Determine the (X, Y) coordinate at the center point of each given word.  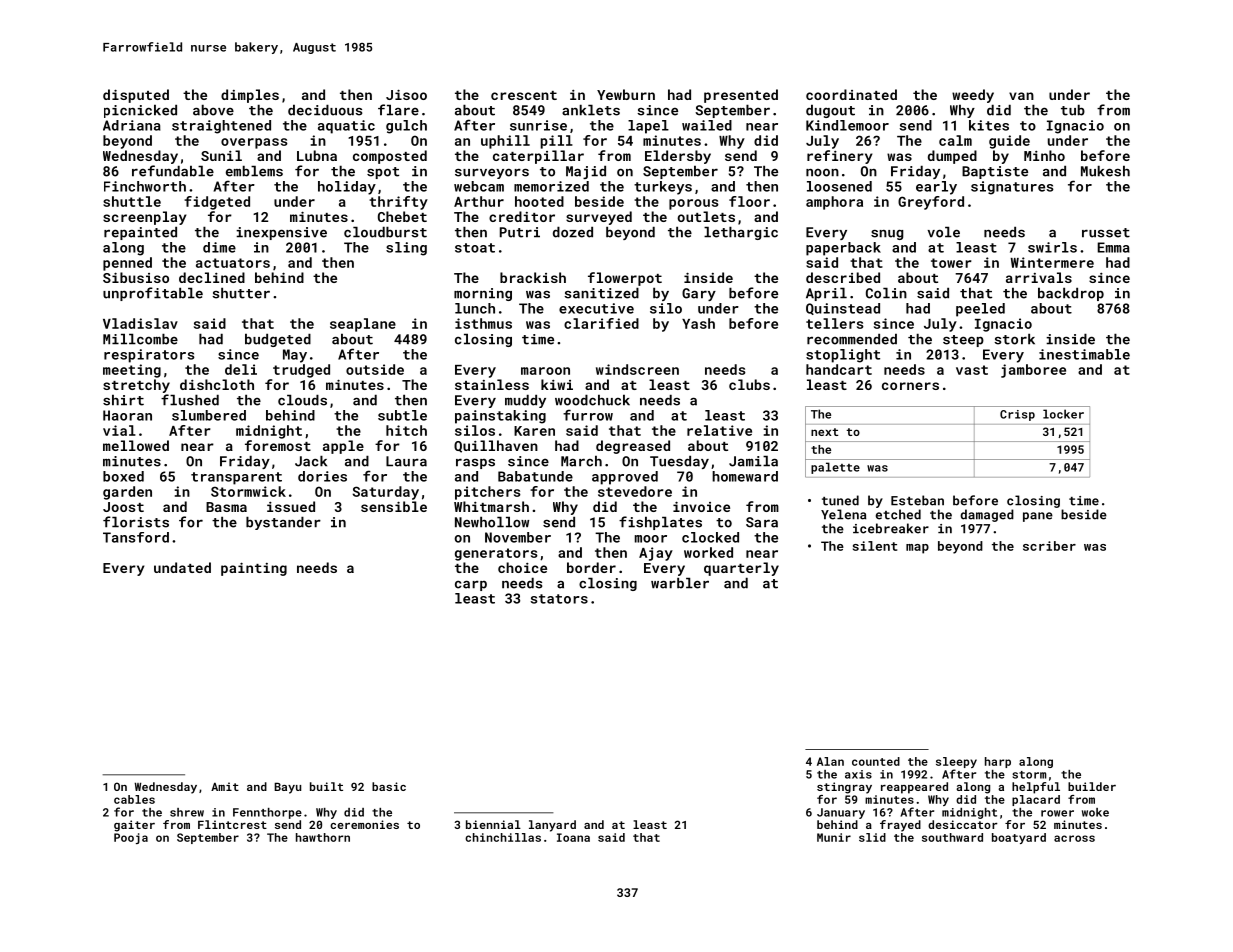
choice (522, 567)
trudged (301, 371)
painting (254, 569)
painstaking (500, 417)
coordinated (851, 94)
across (1074, 838)
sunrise (538, 125)
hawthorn (323, 837)
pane (1038, 517)
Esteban (917, 500)
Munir (834, 837)
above (213, 110)
